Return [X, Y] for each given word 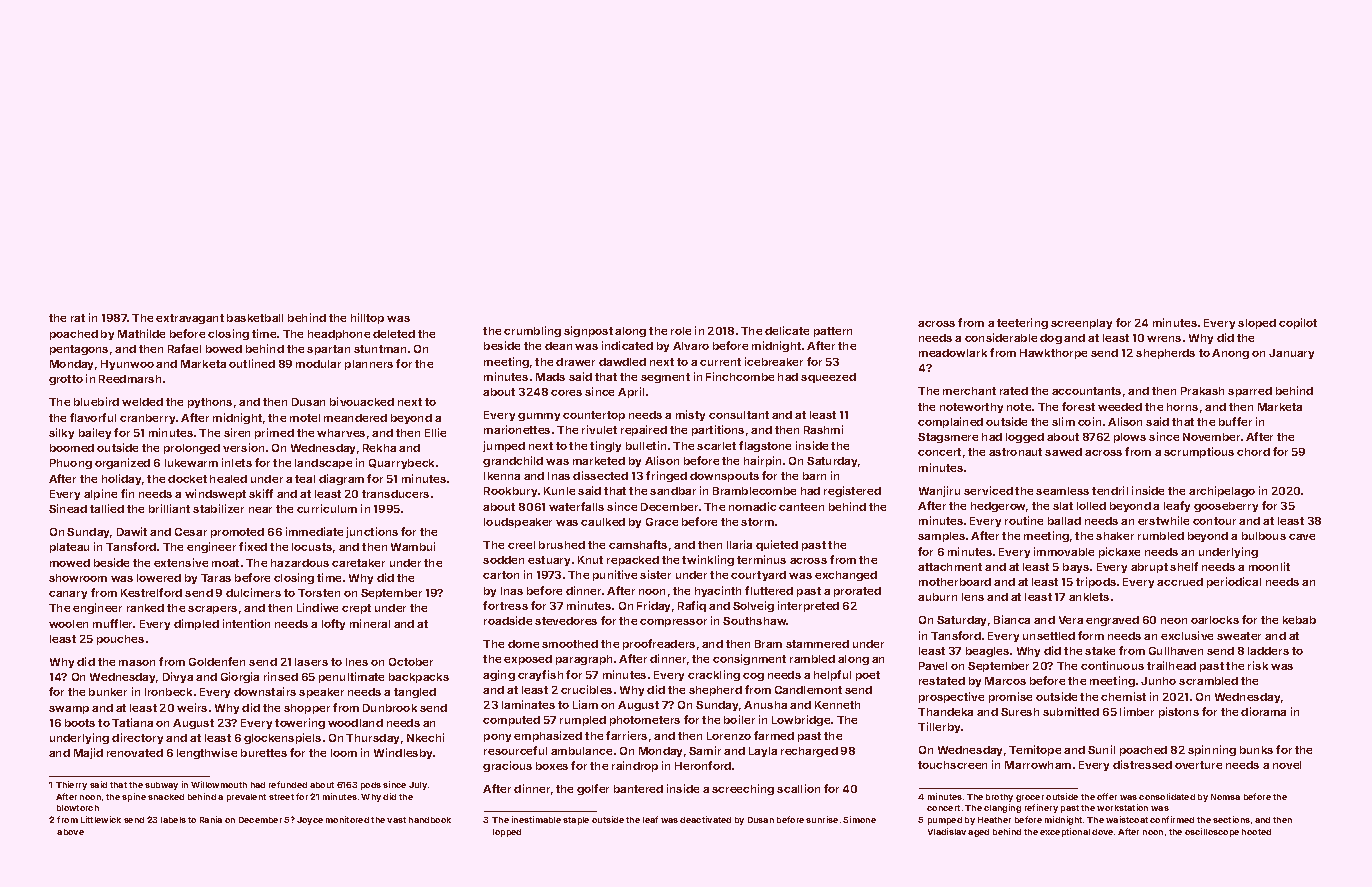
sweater [1239, 636]
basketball [255, 318]
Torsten [319, 593]
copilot [1298, 323]
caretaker [358, 563]
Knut [590, 560]
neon [1174, 621]
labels [173, 820]
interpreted [808, 606]
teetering [1022, 323]
